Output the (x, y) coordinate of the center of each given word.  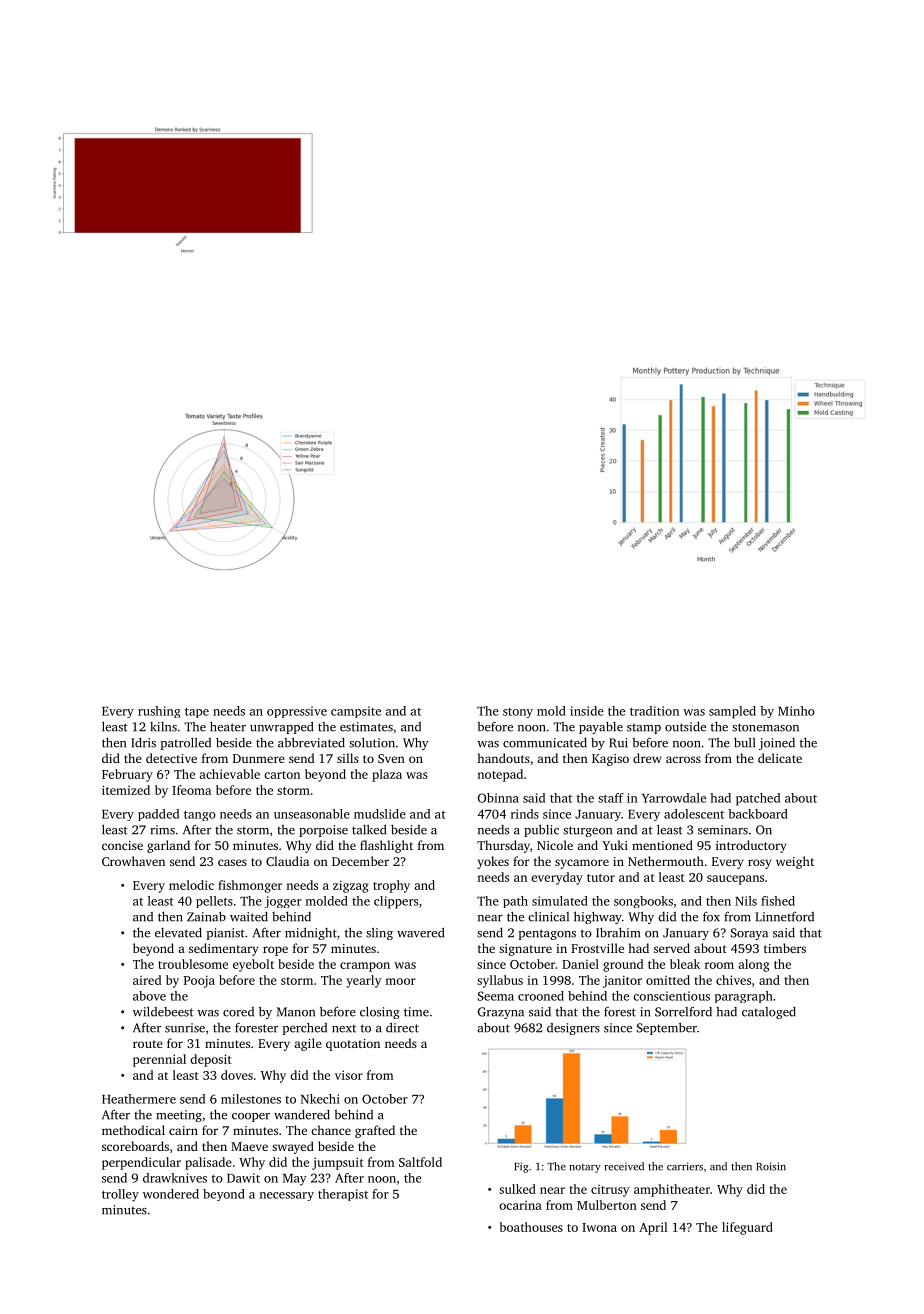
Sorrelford (683, 1012)
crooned (541, 996)
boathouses (531, 1227)
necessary (287, 1196)
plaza (387, 775)
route (148, 1044)
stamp (644, 729)
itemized (126, 790)
